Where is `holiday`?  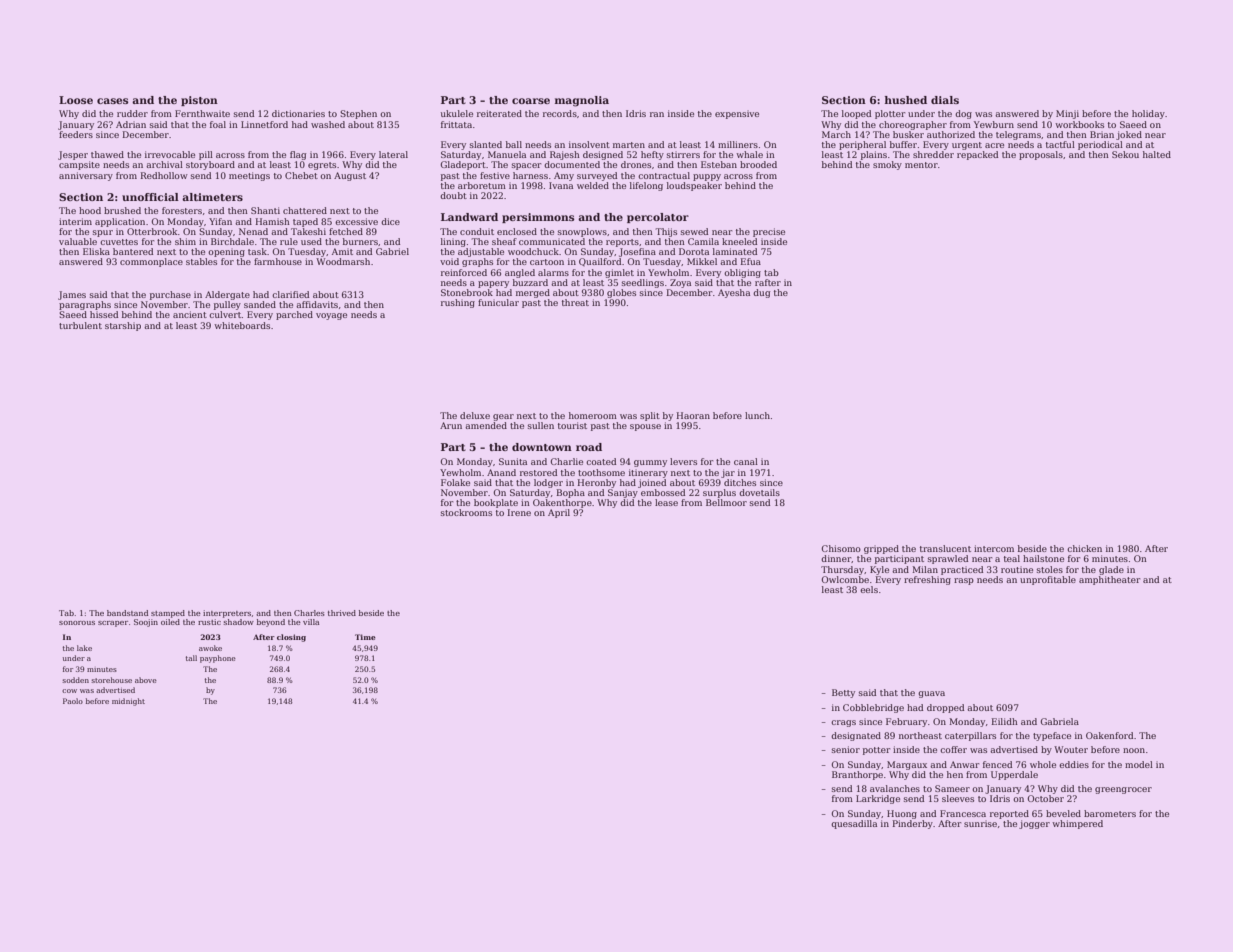 holiday is located at coordinates (1148, 114).
